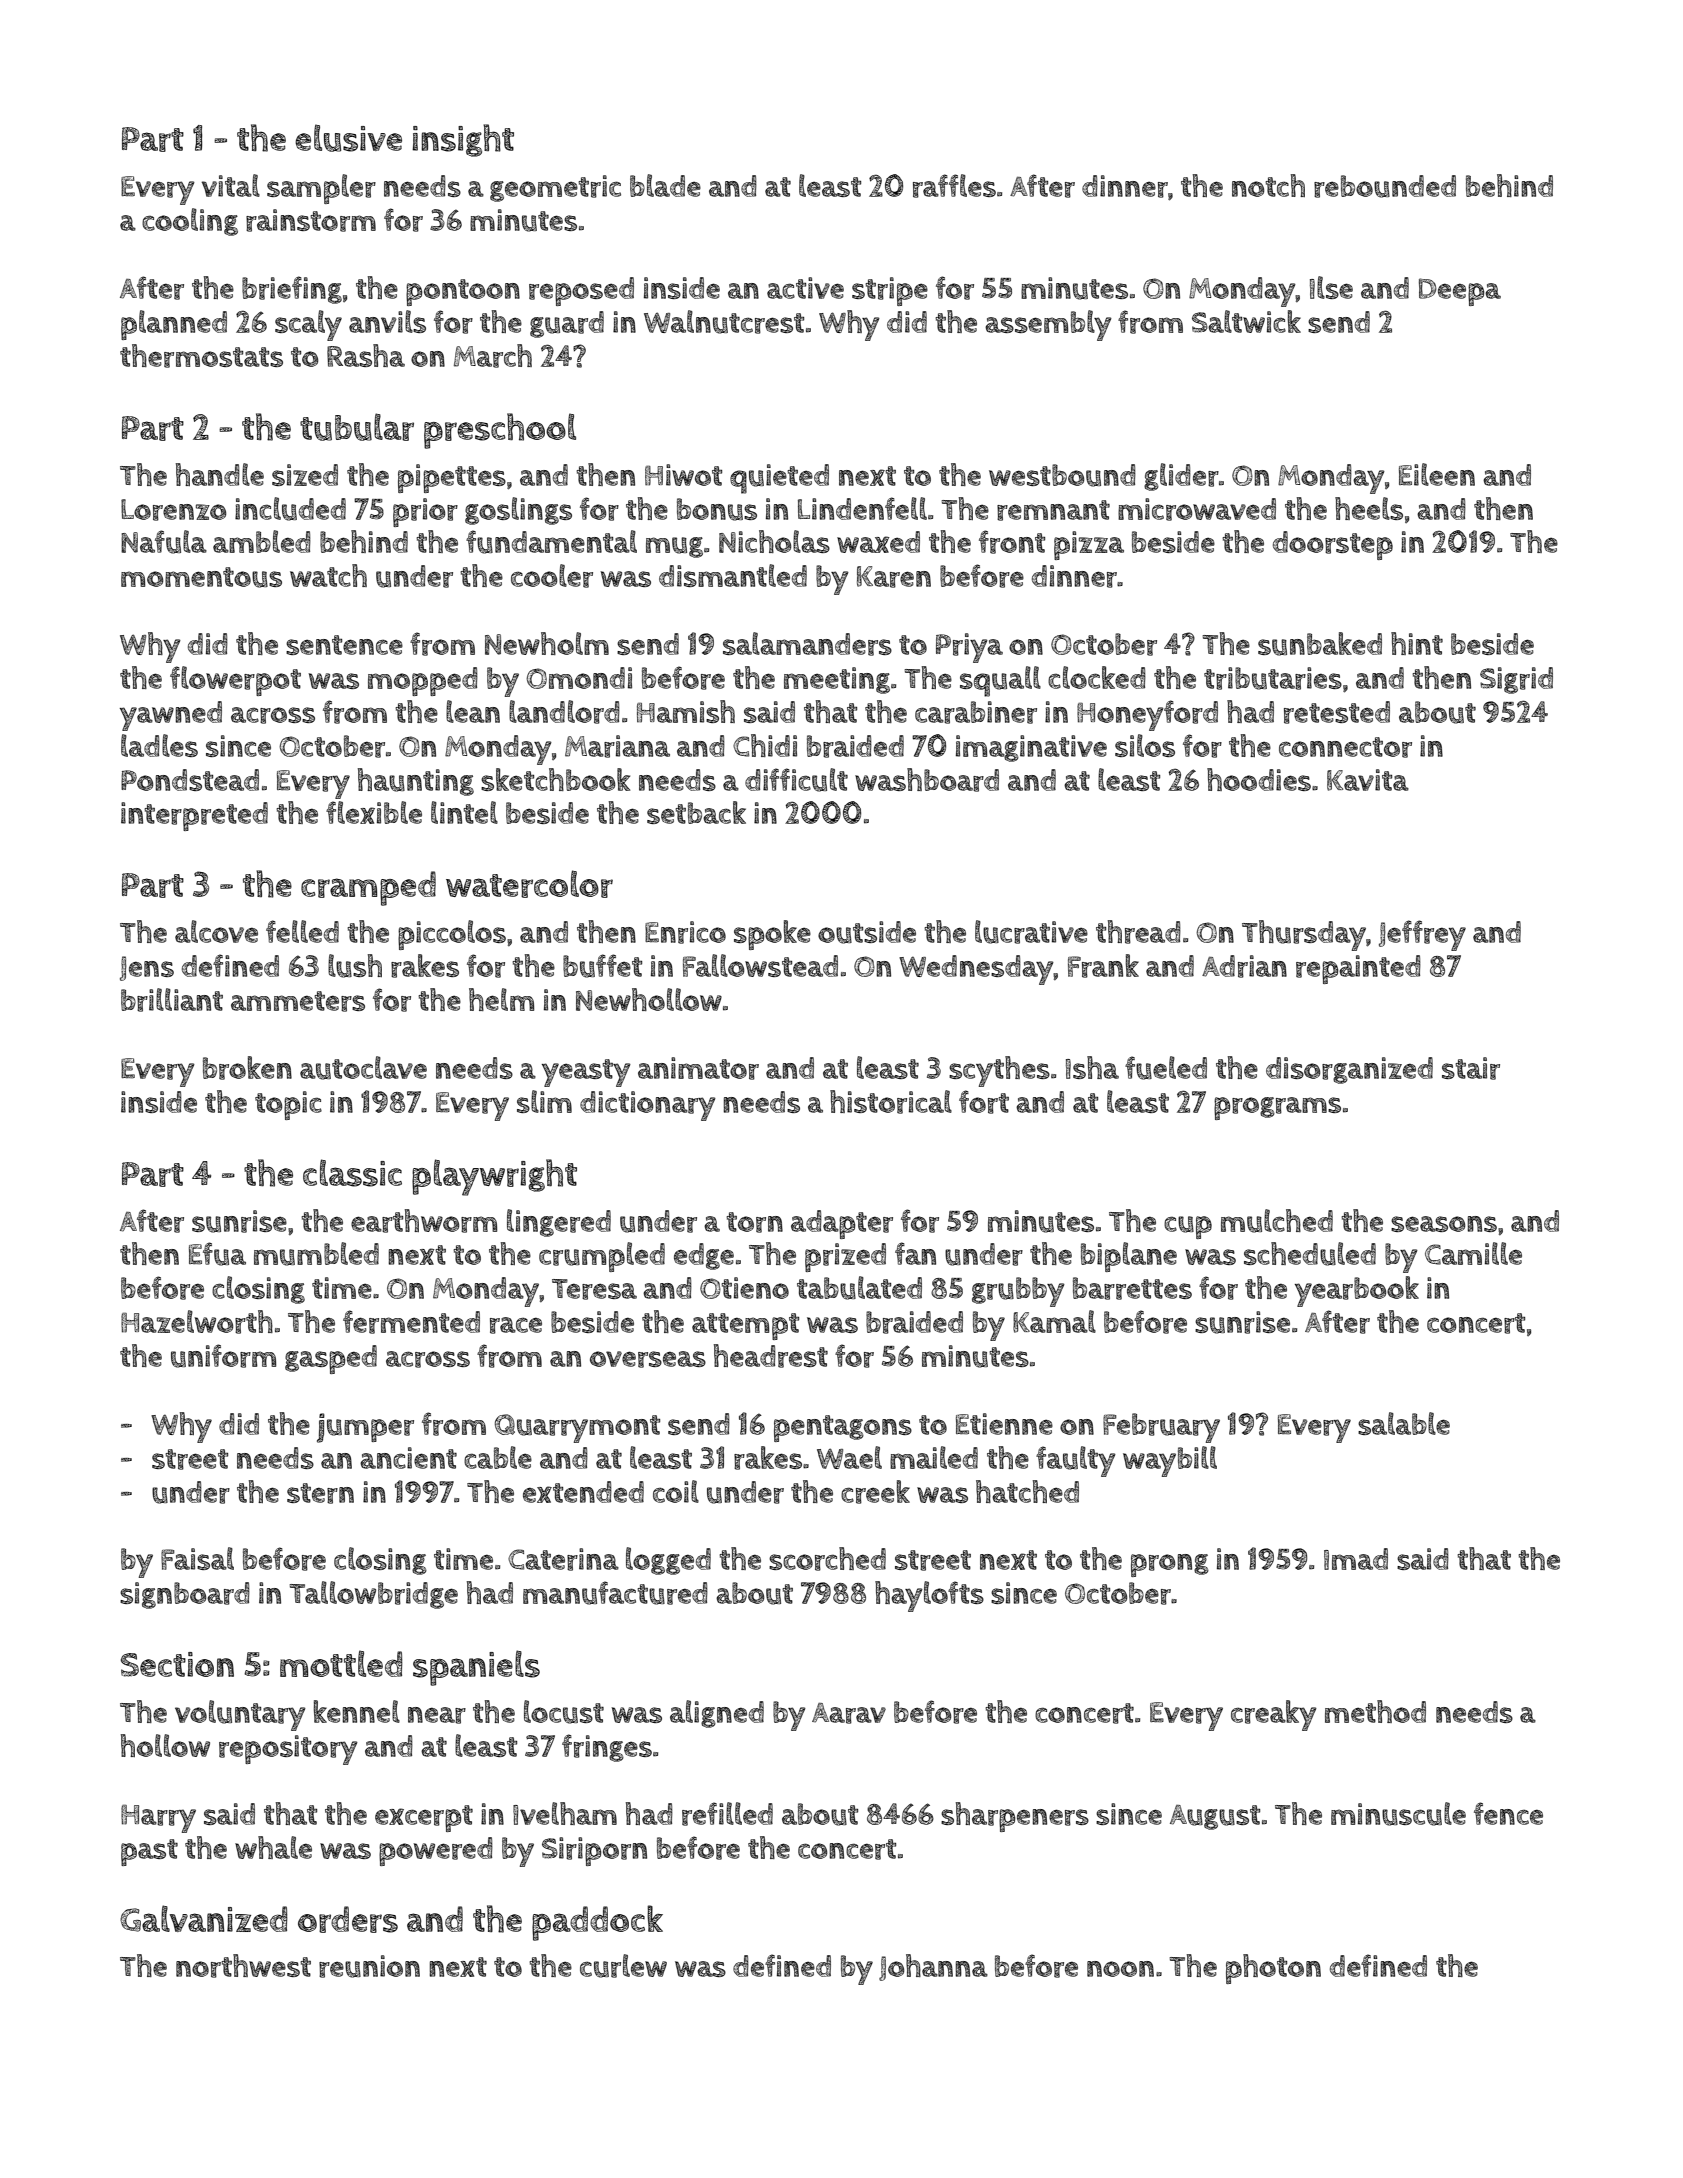 The height and width of the page is (2178, 1683). What do you see at coordinates (352, 1173) in the page?
I see `classic` at bounding box center [352, 1173].
